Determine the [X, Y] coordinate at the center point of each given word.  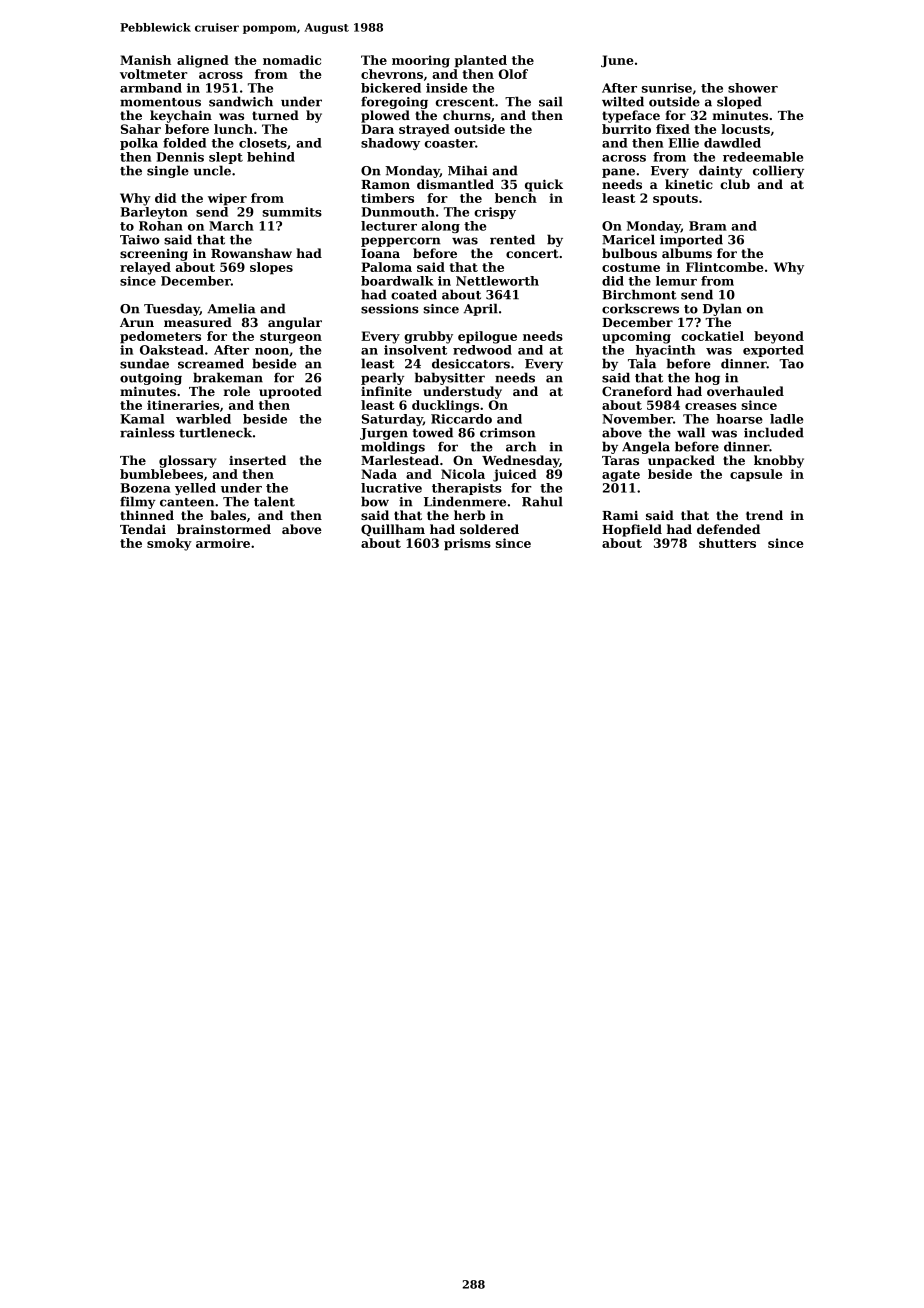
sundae [144, 363]
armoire [223, 543]
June [617, 61]
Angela [646, 447]
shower [753, 88]
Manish [145, 60]
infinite [386, 391]
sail [551, 101]
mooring [421, 61]
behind [271, 157]
